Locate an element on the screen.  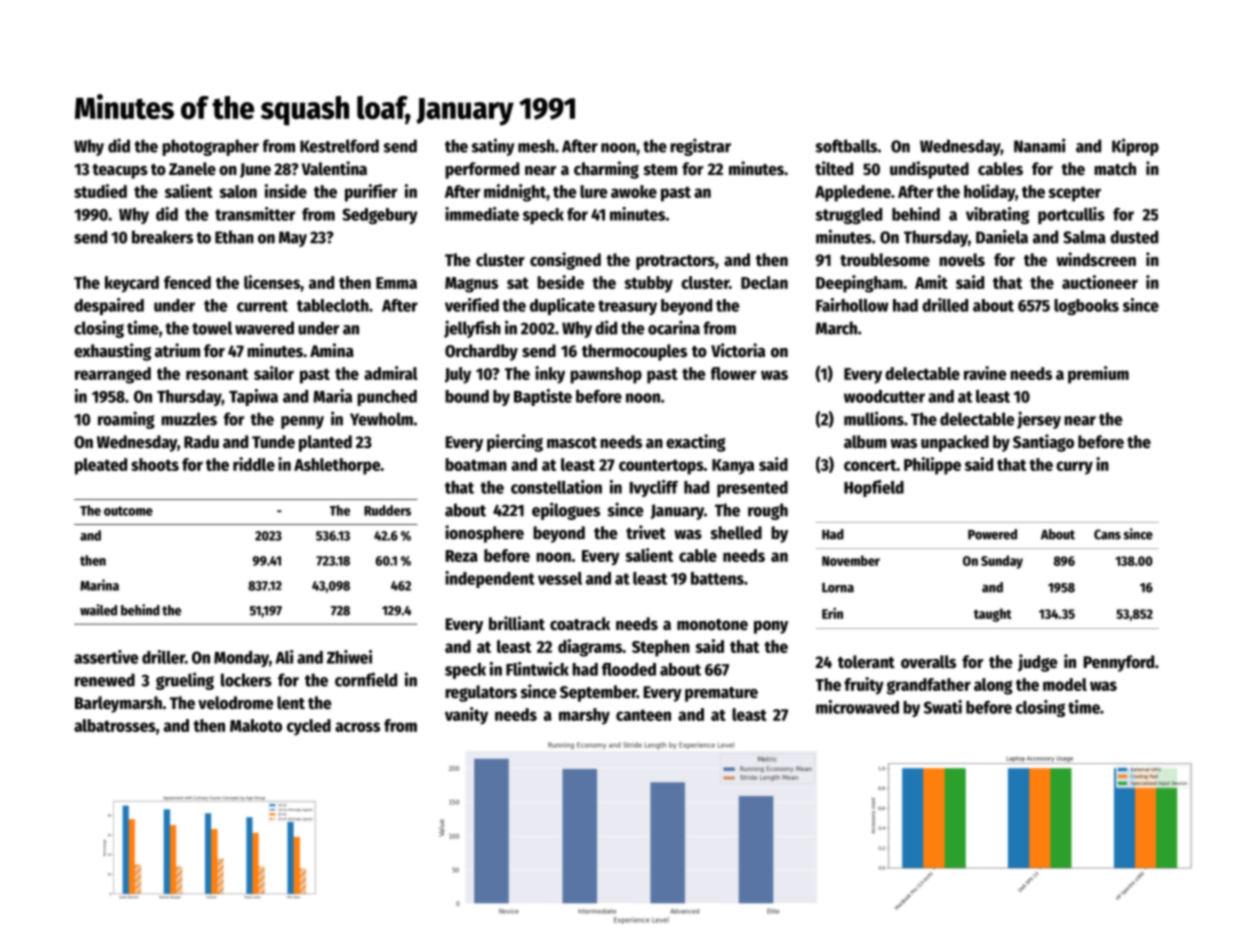
canteen is located at coordinates (643, 715).
